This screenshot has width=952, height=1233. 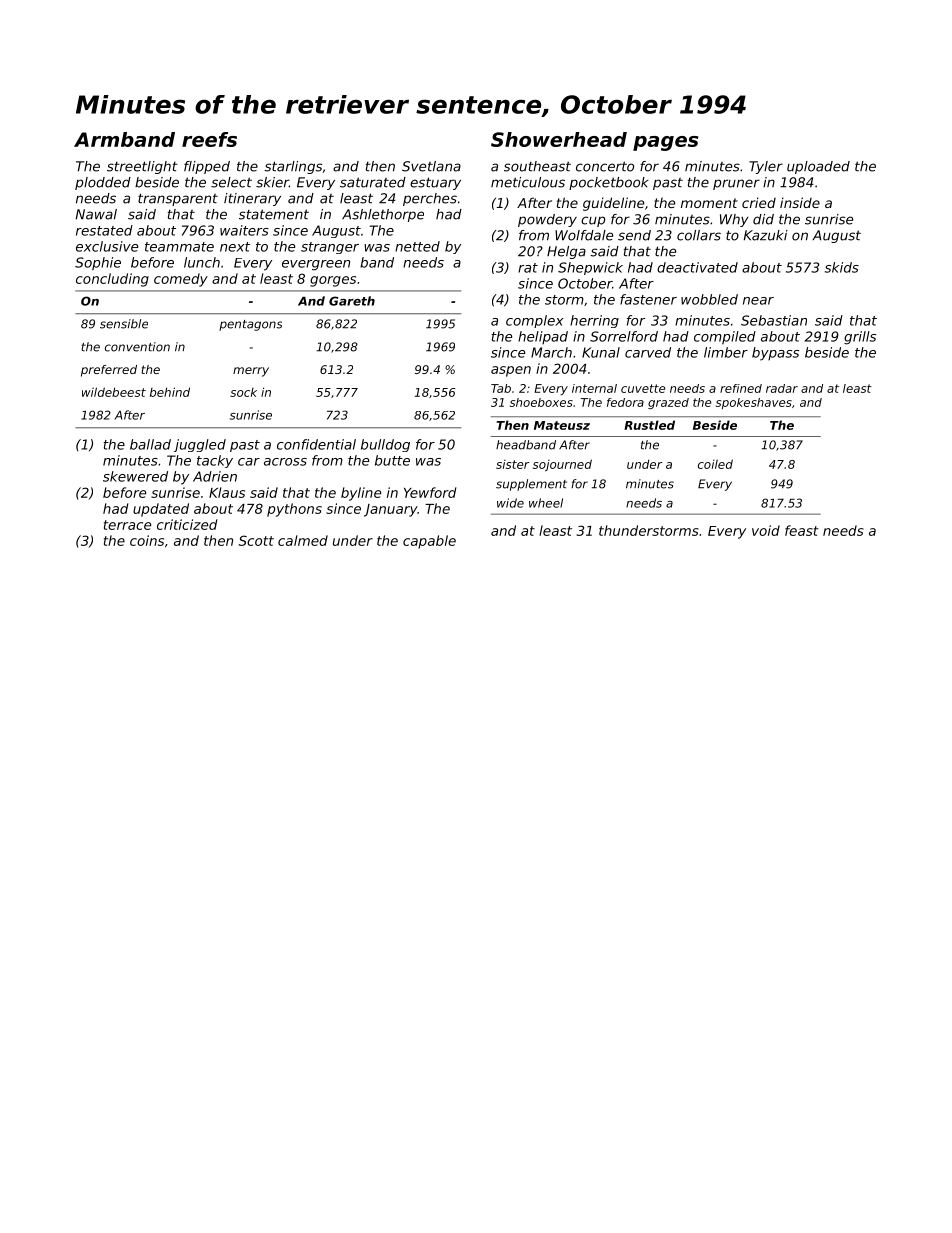 I want to click on sensible, so click(x=124, y=324).
